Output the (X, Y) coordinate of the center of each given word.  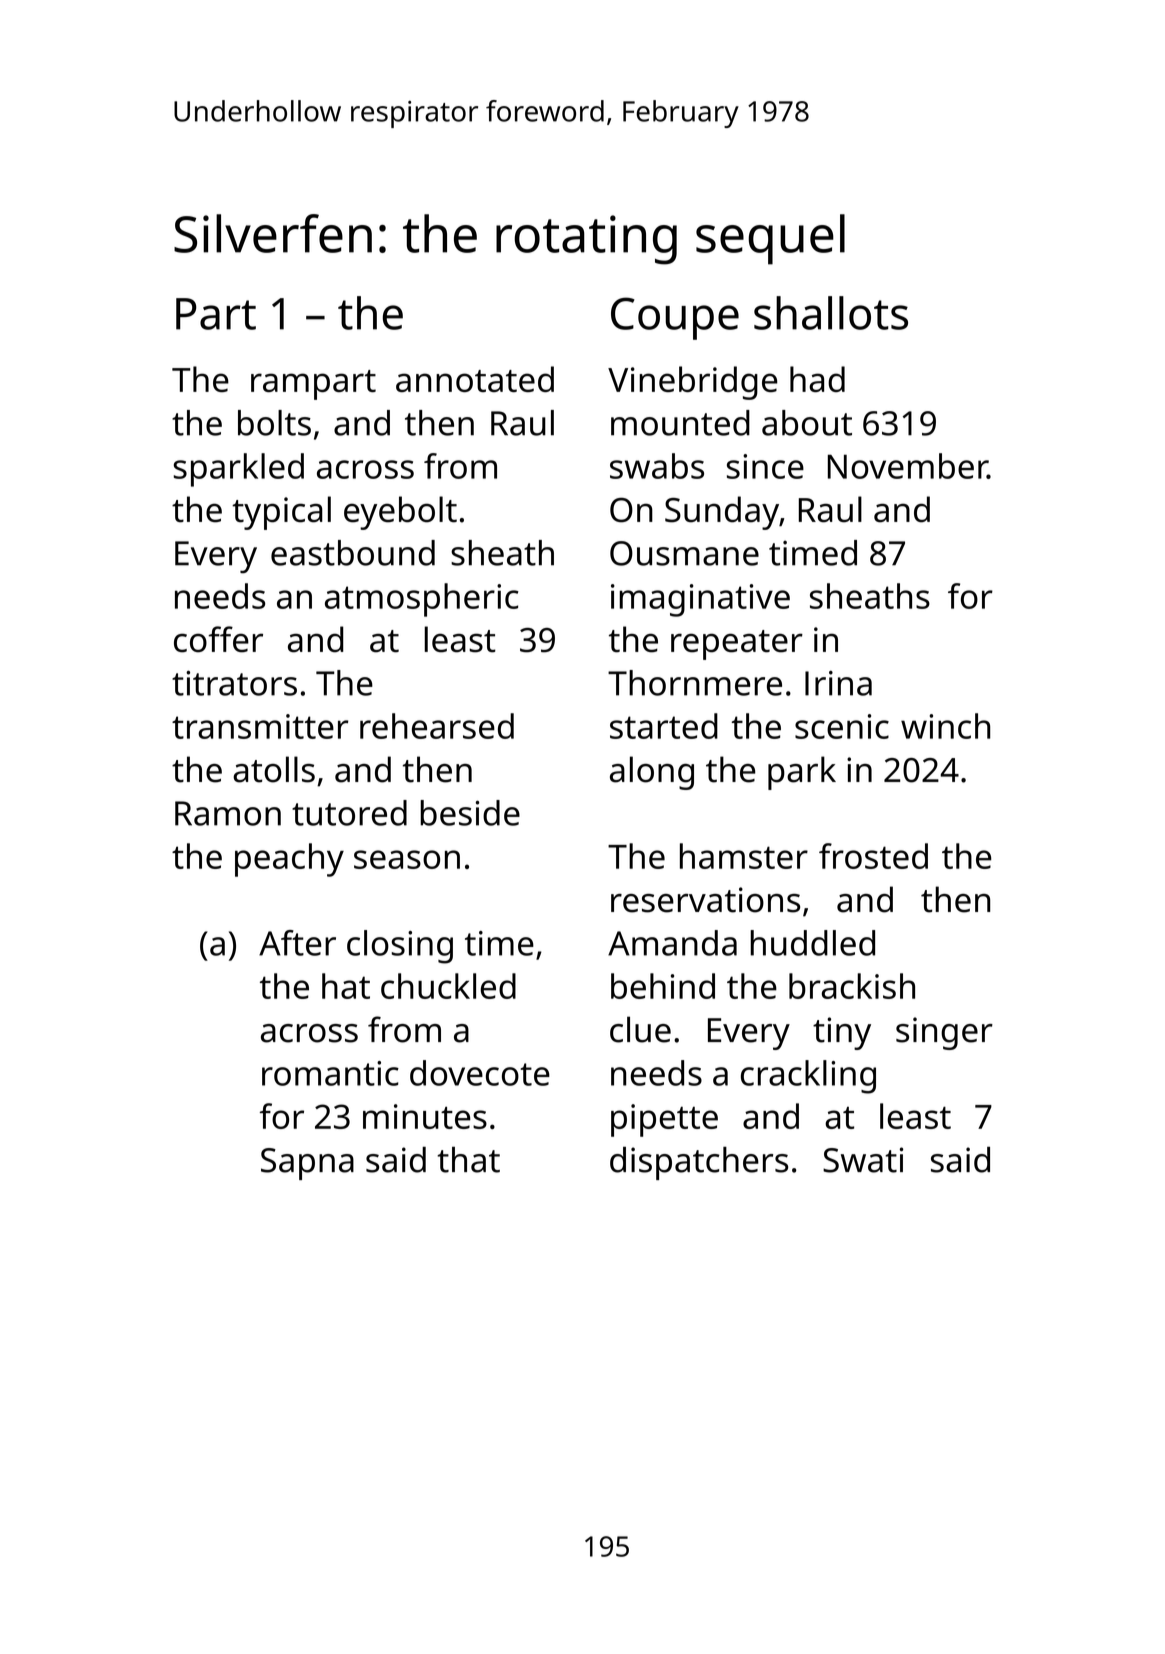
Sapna (307, 1164)
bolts (274, 423)
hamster (744, 856)
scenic (842, 726)
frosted (873, 856)
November (908, 466)
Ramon (228, 813)
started (664, 726)
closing (400, 947)
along (652, 773)
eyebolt (400, 513)
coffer (218, 639)
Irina (838, 683)
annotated (475, 379)
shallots (831, 313)
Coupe (675, 318)
